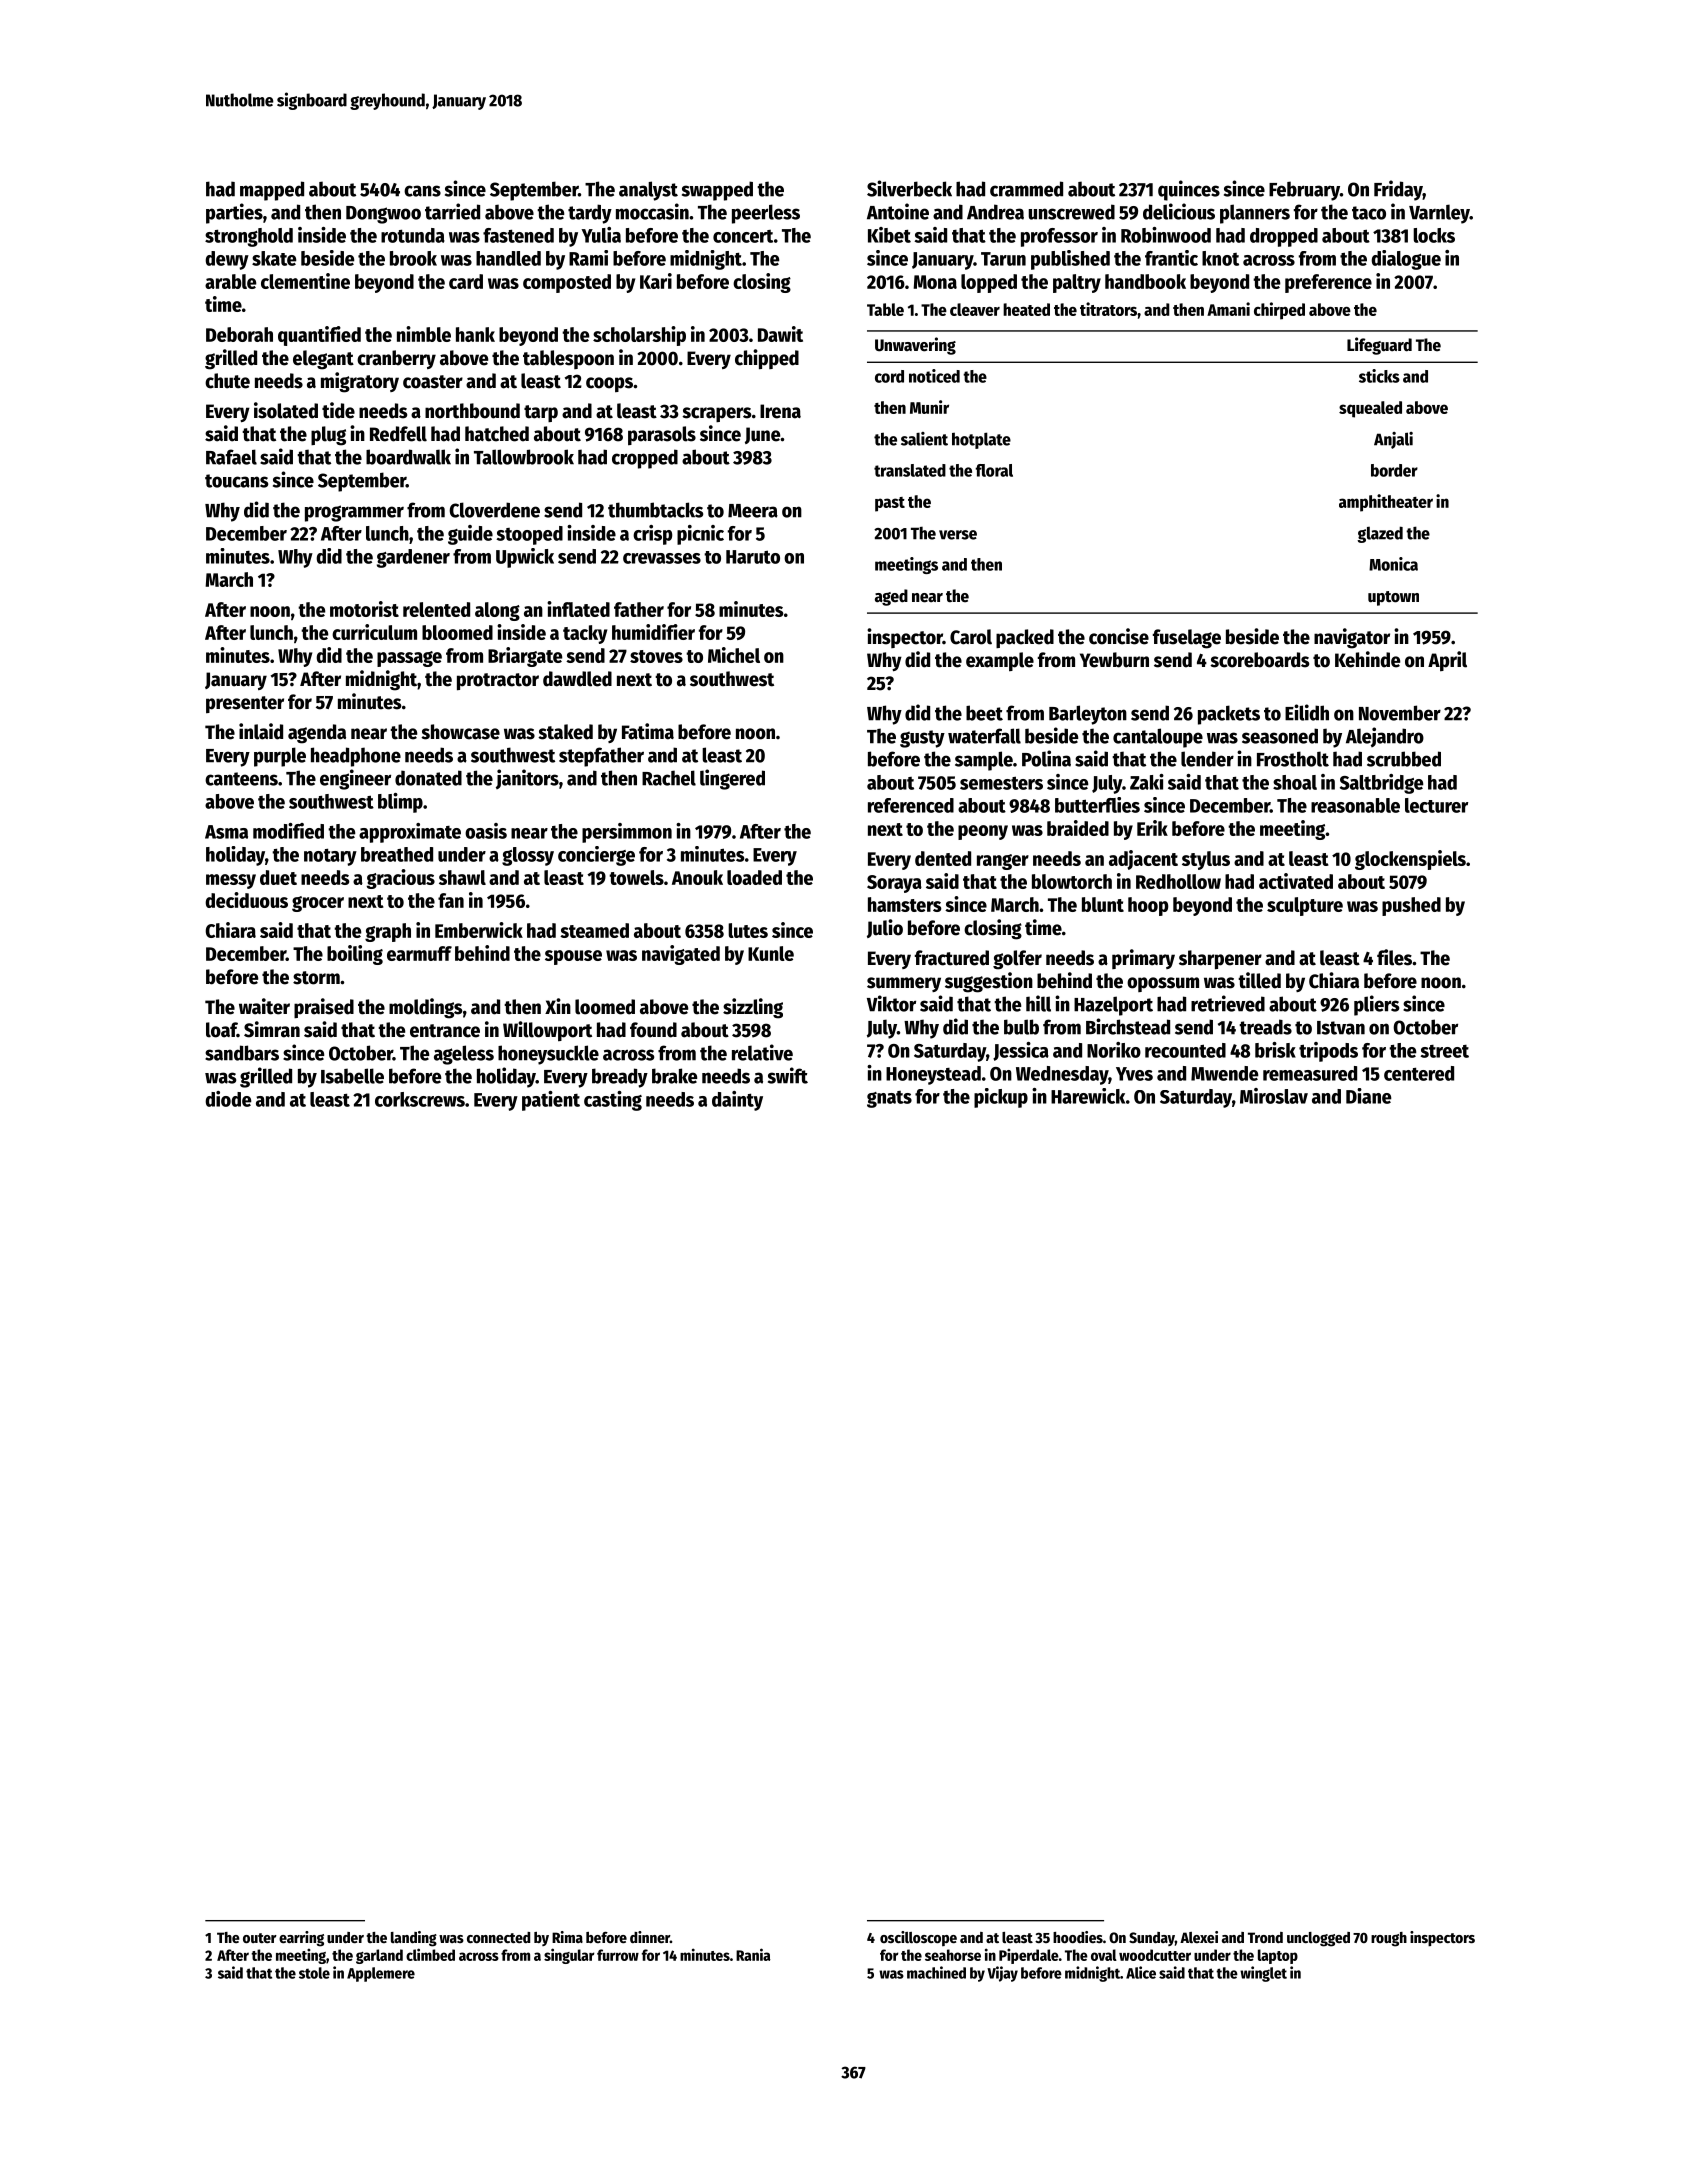  I want to click on Diane, so click(1368, 1096).
